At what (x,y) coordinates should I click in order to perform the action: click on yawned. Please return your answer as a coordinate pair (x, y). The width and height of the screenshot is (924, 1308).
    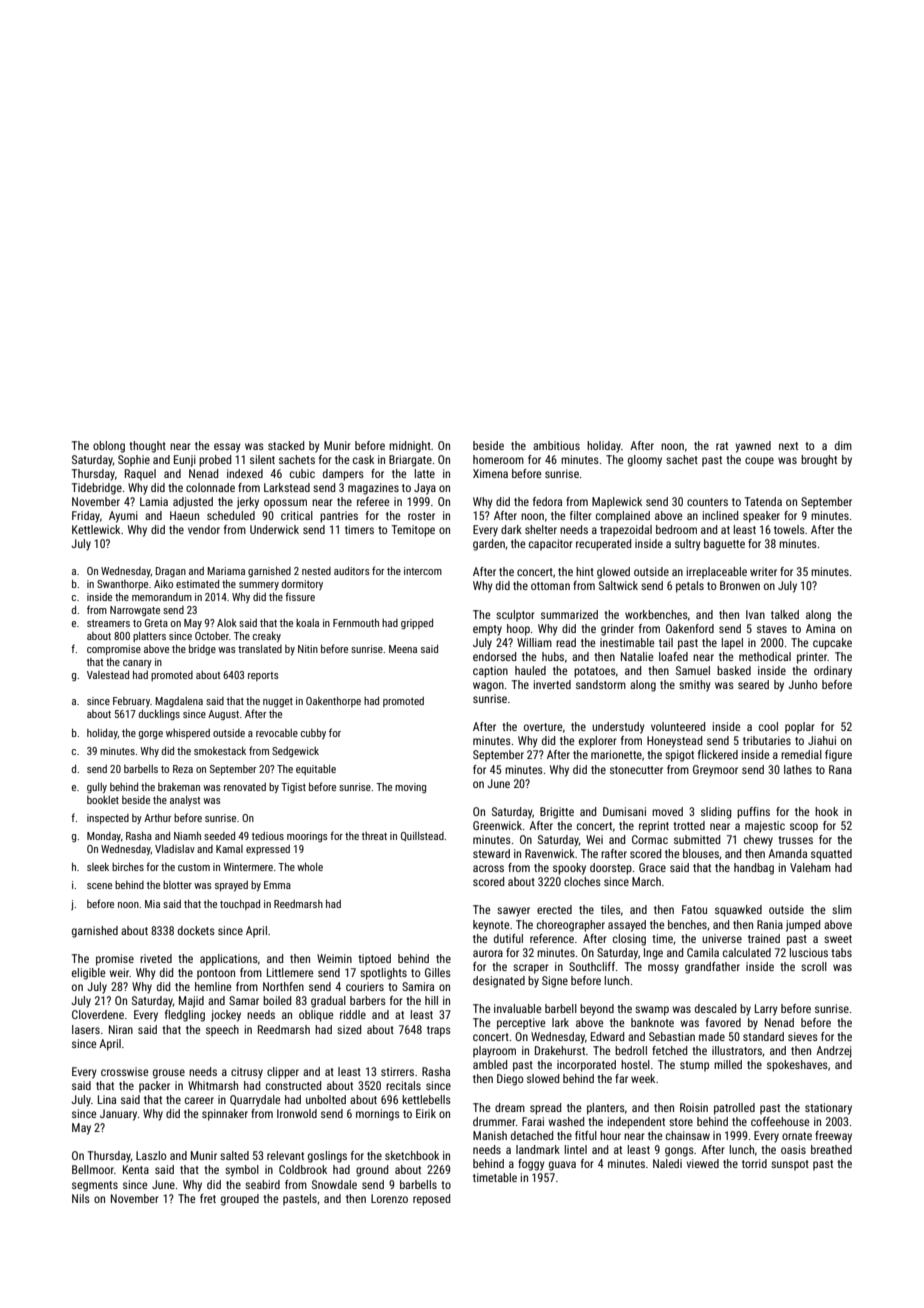
    Looking at the image, I should click on (753, 447).
